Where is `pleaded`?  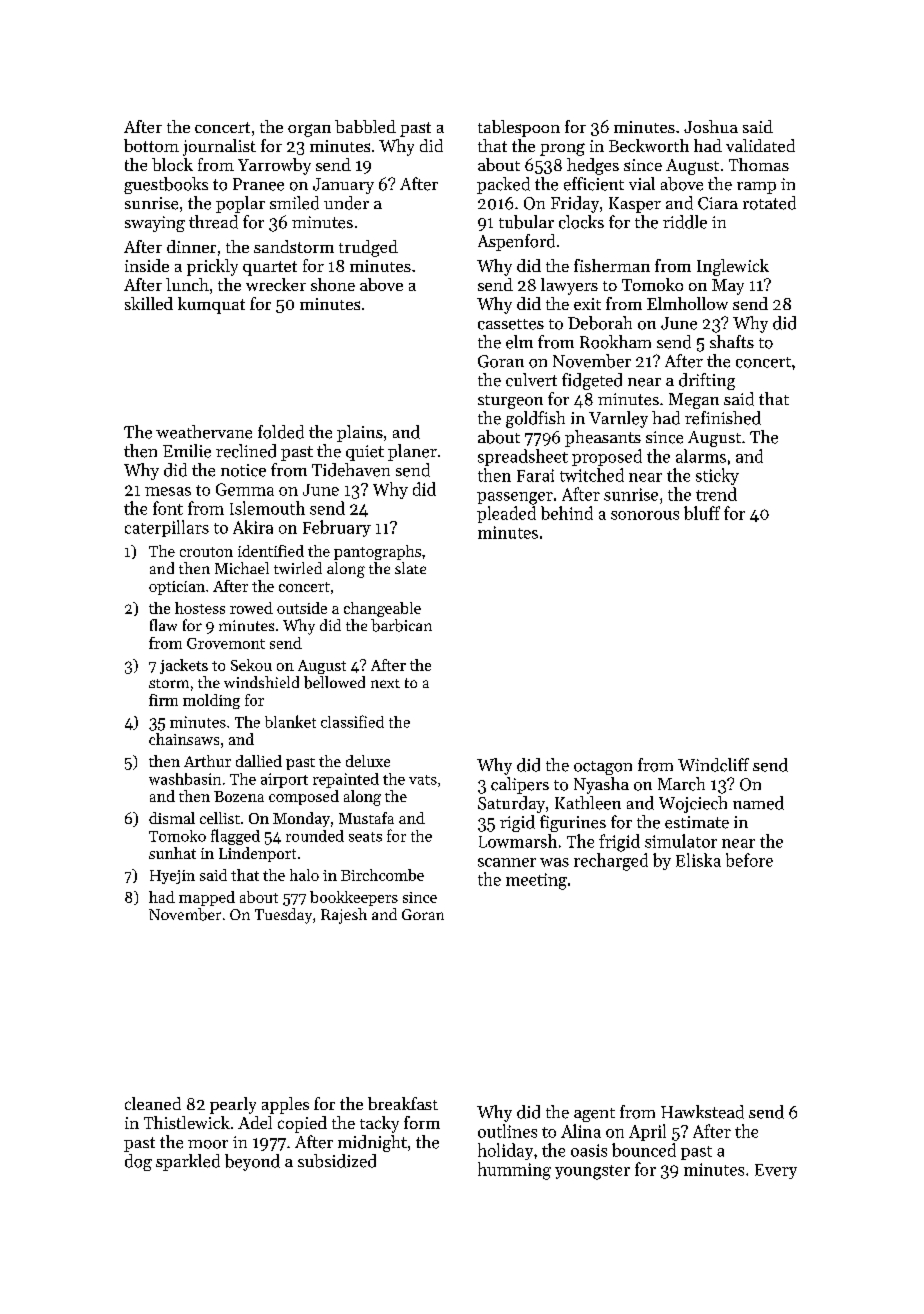 pleaded is located at coordinates (506, 514).
